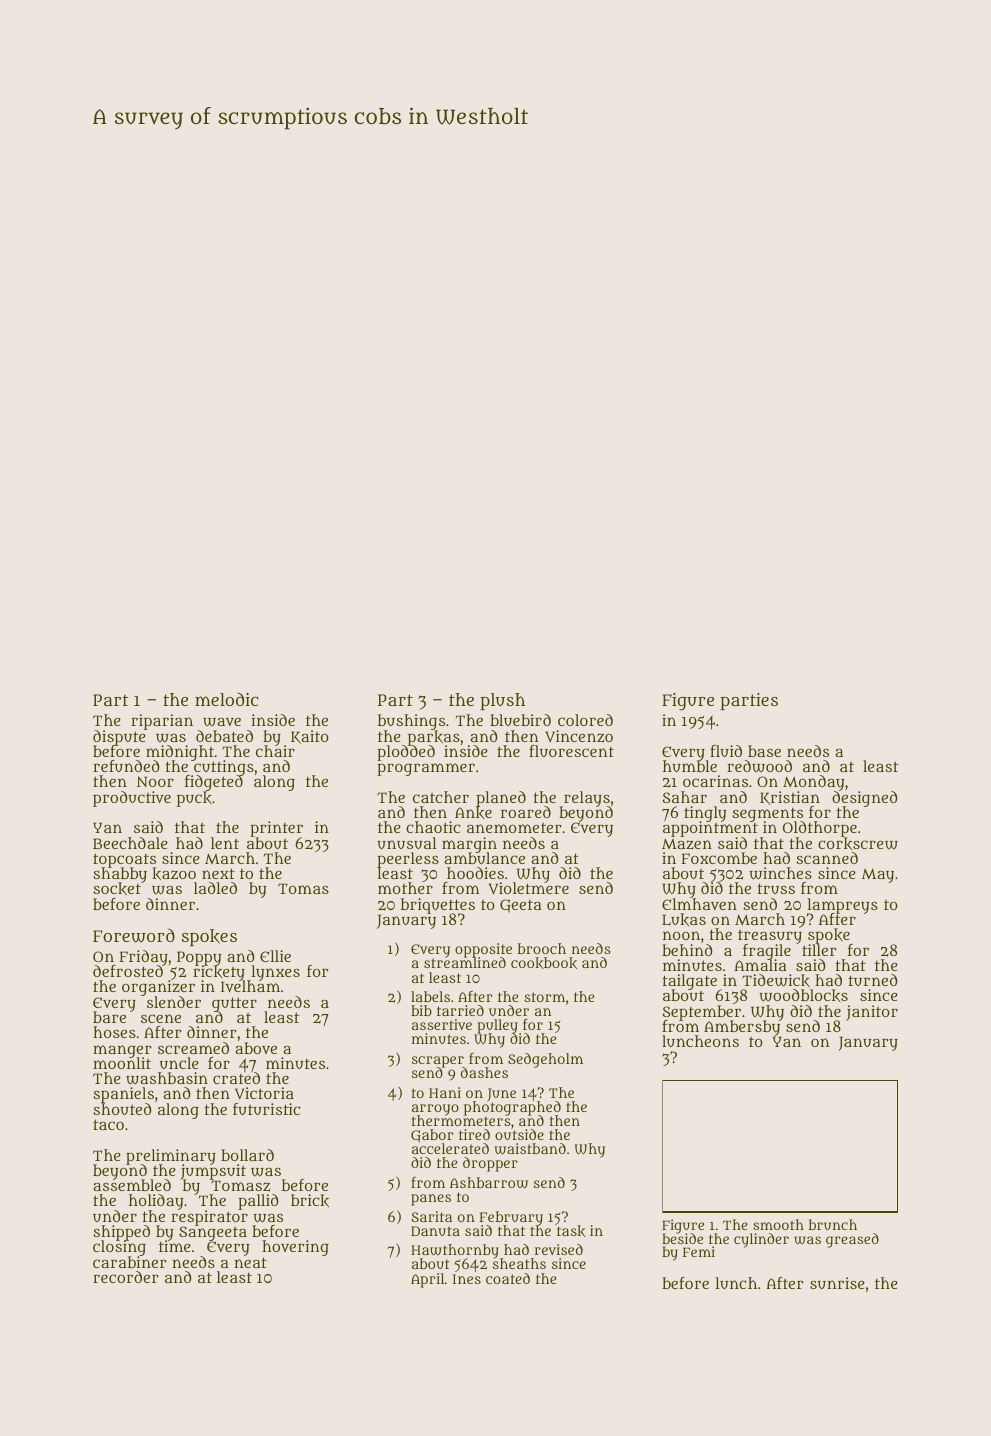 This image has height=1436, width=991. Describe the element at coordinates (223, 768) in the image. I see `cuttings` at that location.
